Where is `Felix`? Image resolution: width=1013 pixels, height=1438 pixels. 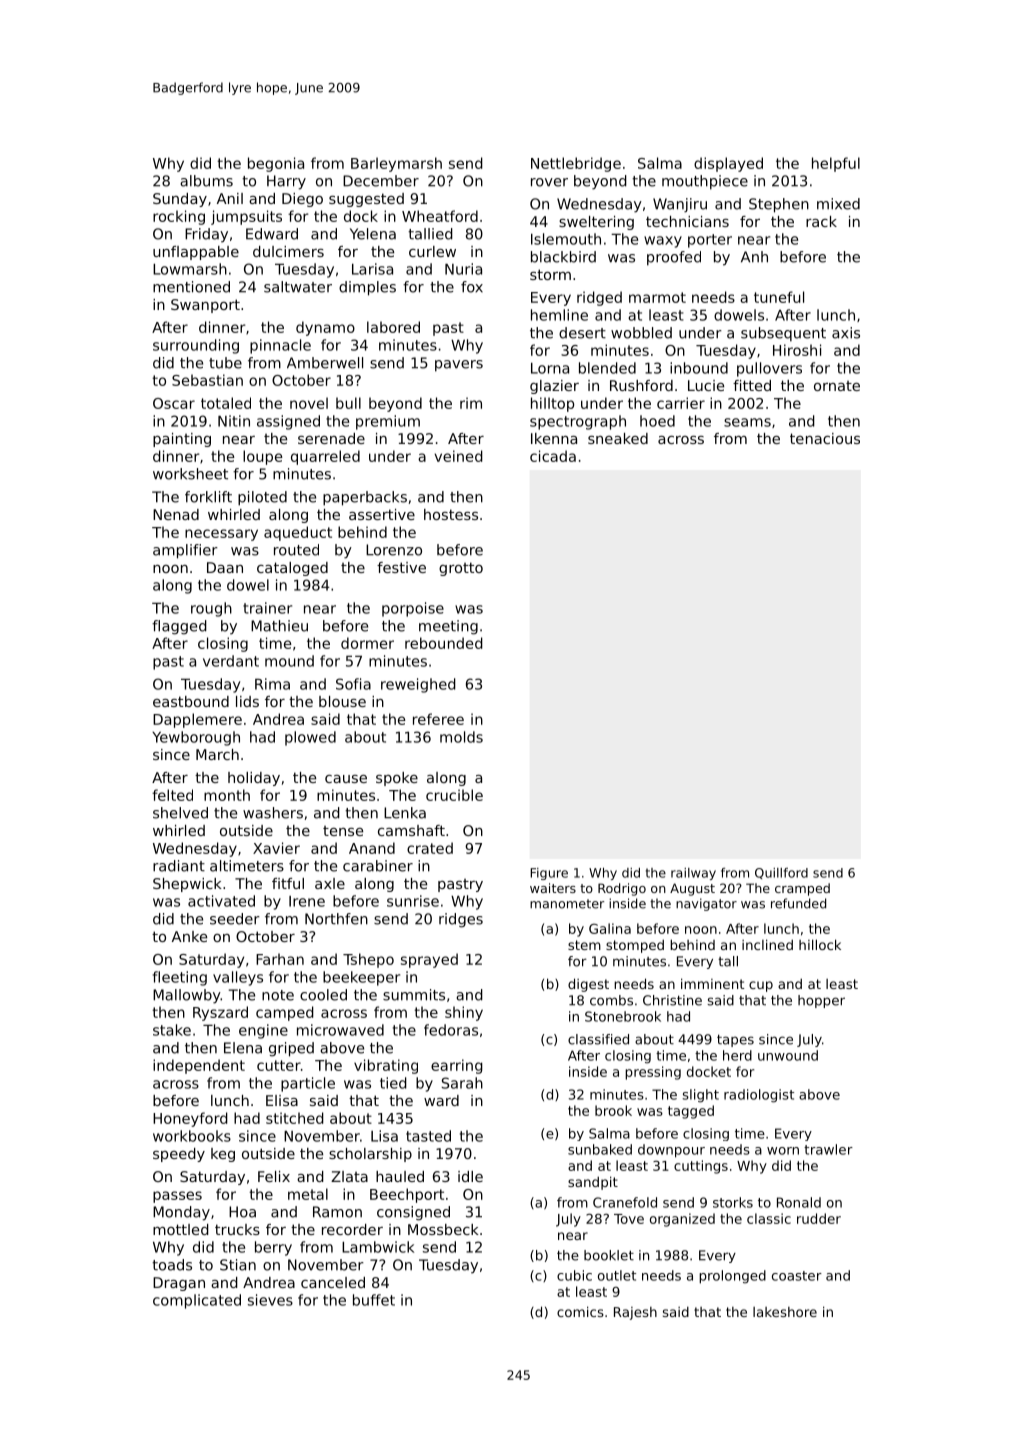
Felix is located at coordinates (274, 1176).
